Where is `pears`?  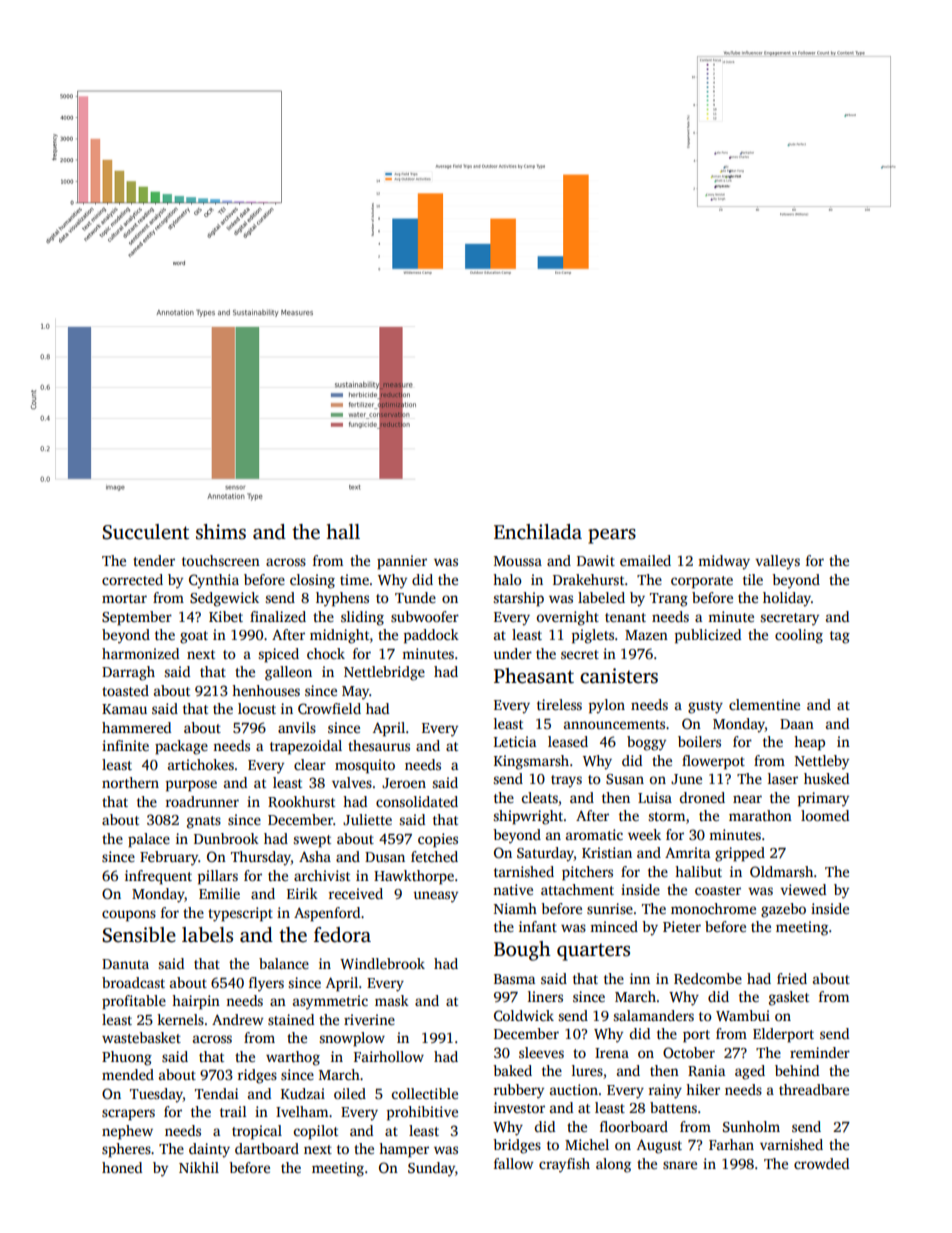
pears is located at coordinates (612, 536).
